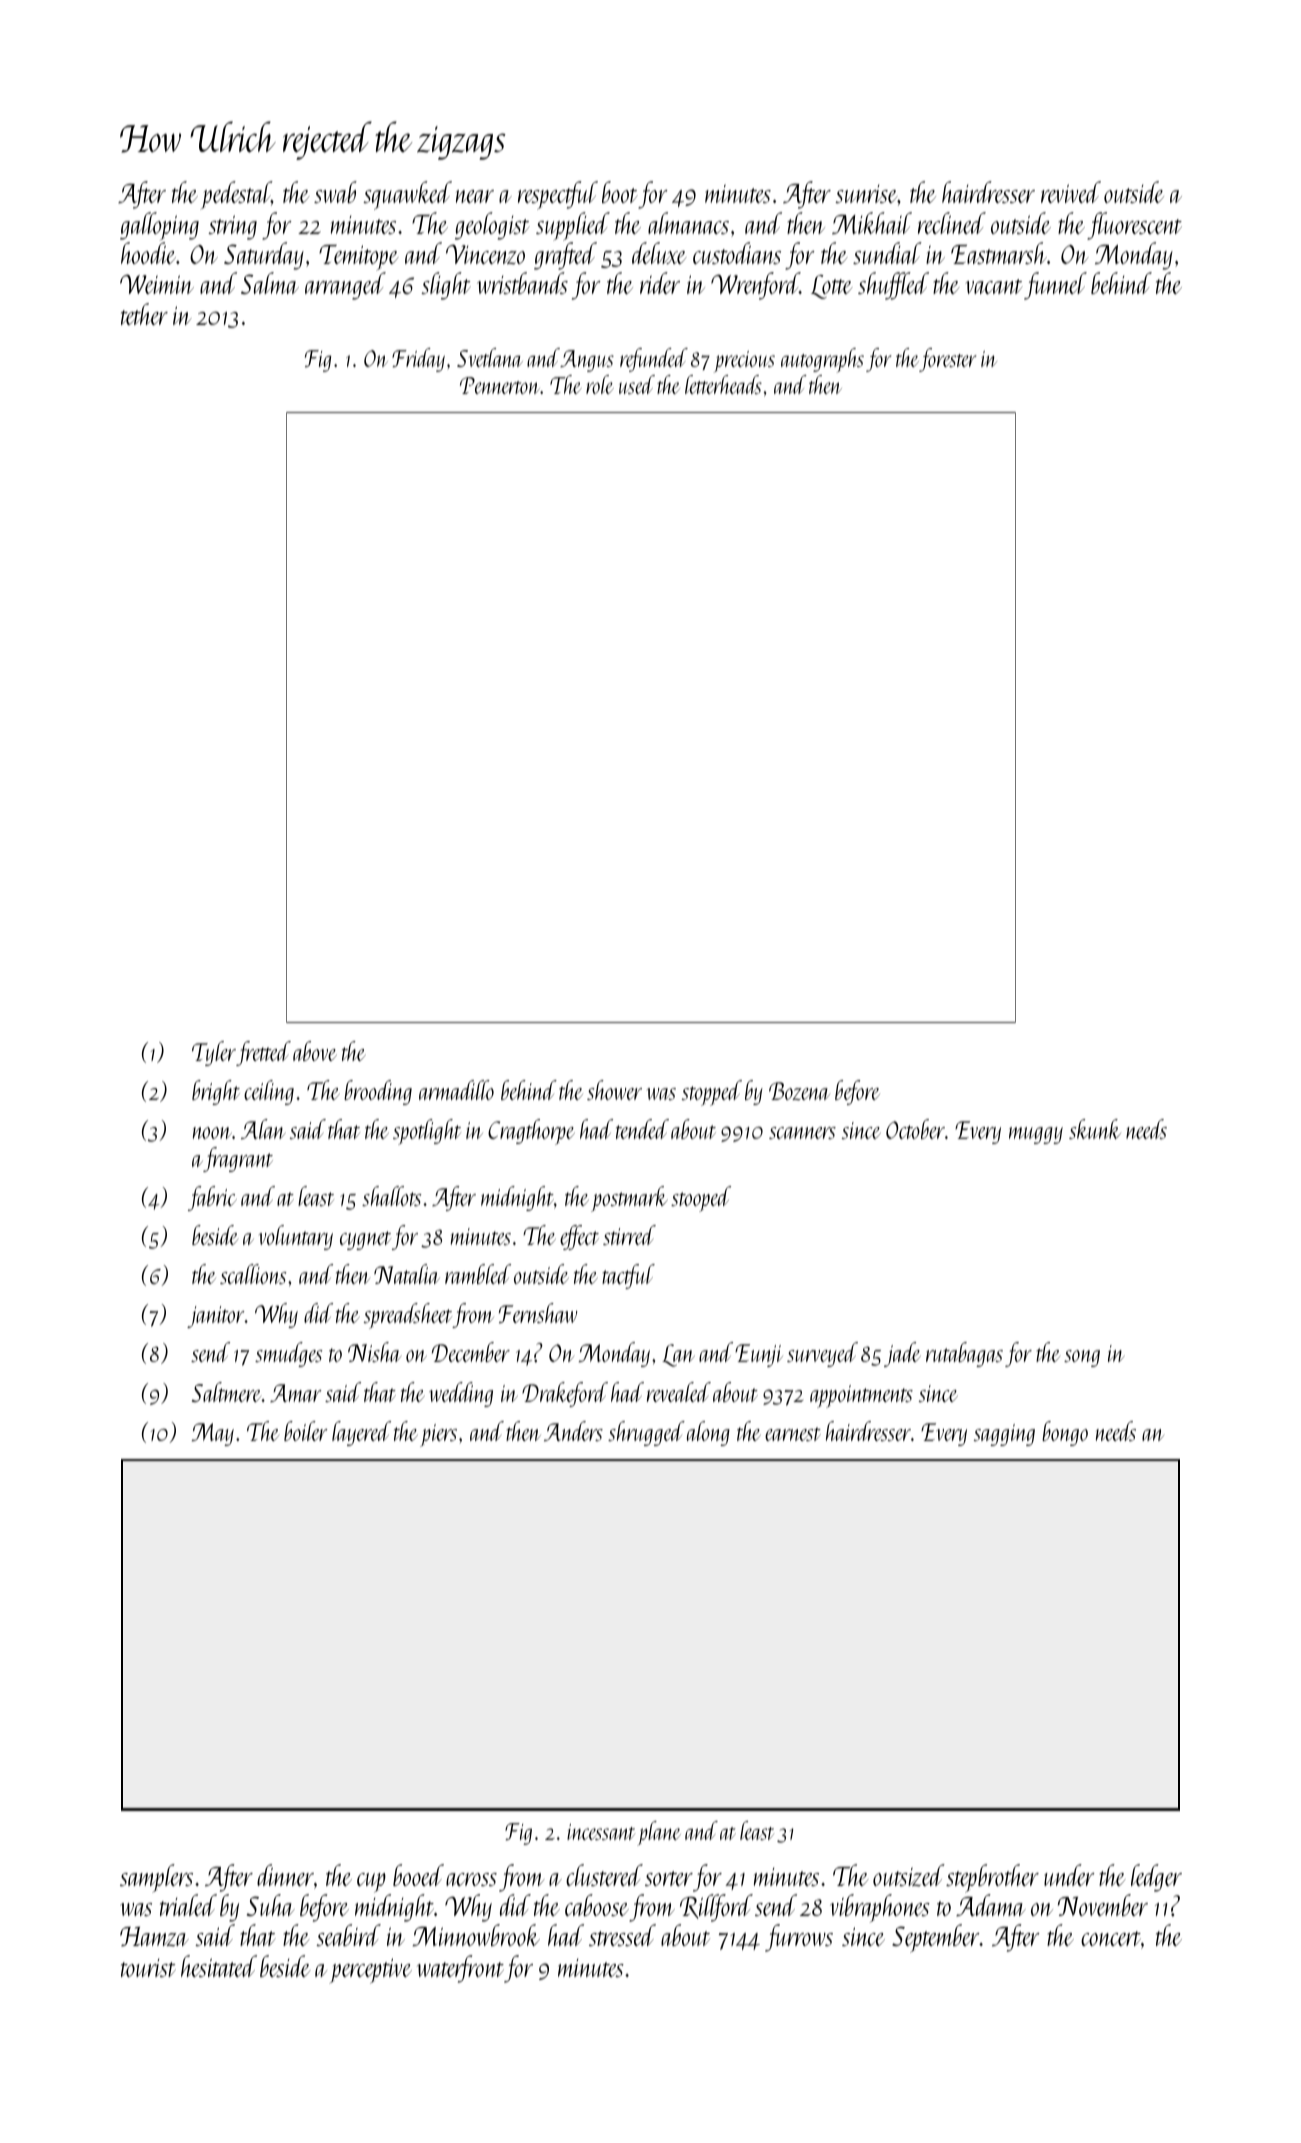  Describe the element at coordinates (579, 1237) in the screenshot. I see `effect` at that location.
